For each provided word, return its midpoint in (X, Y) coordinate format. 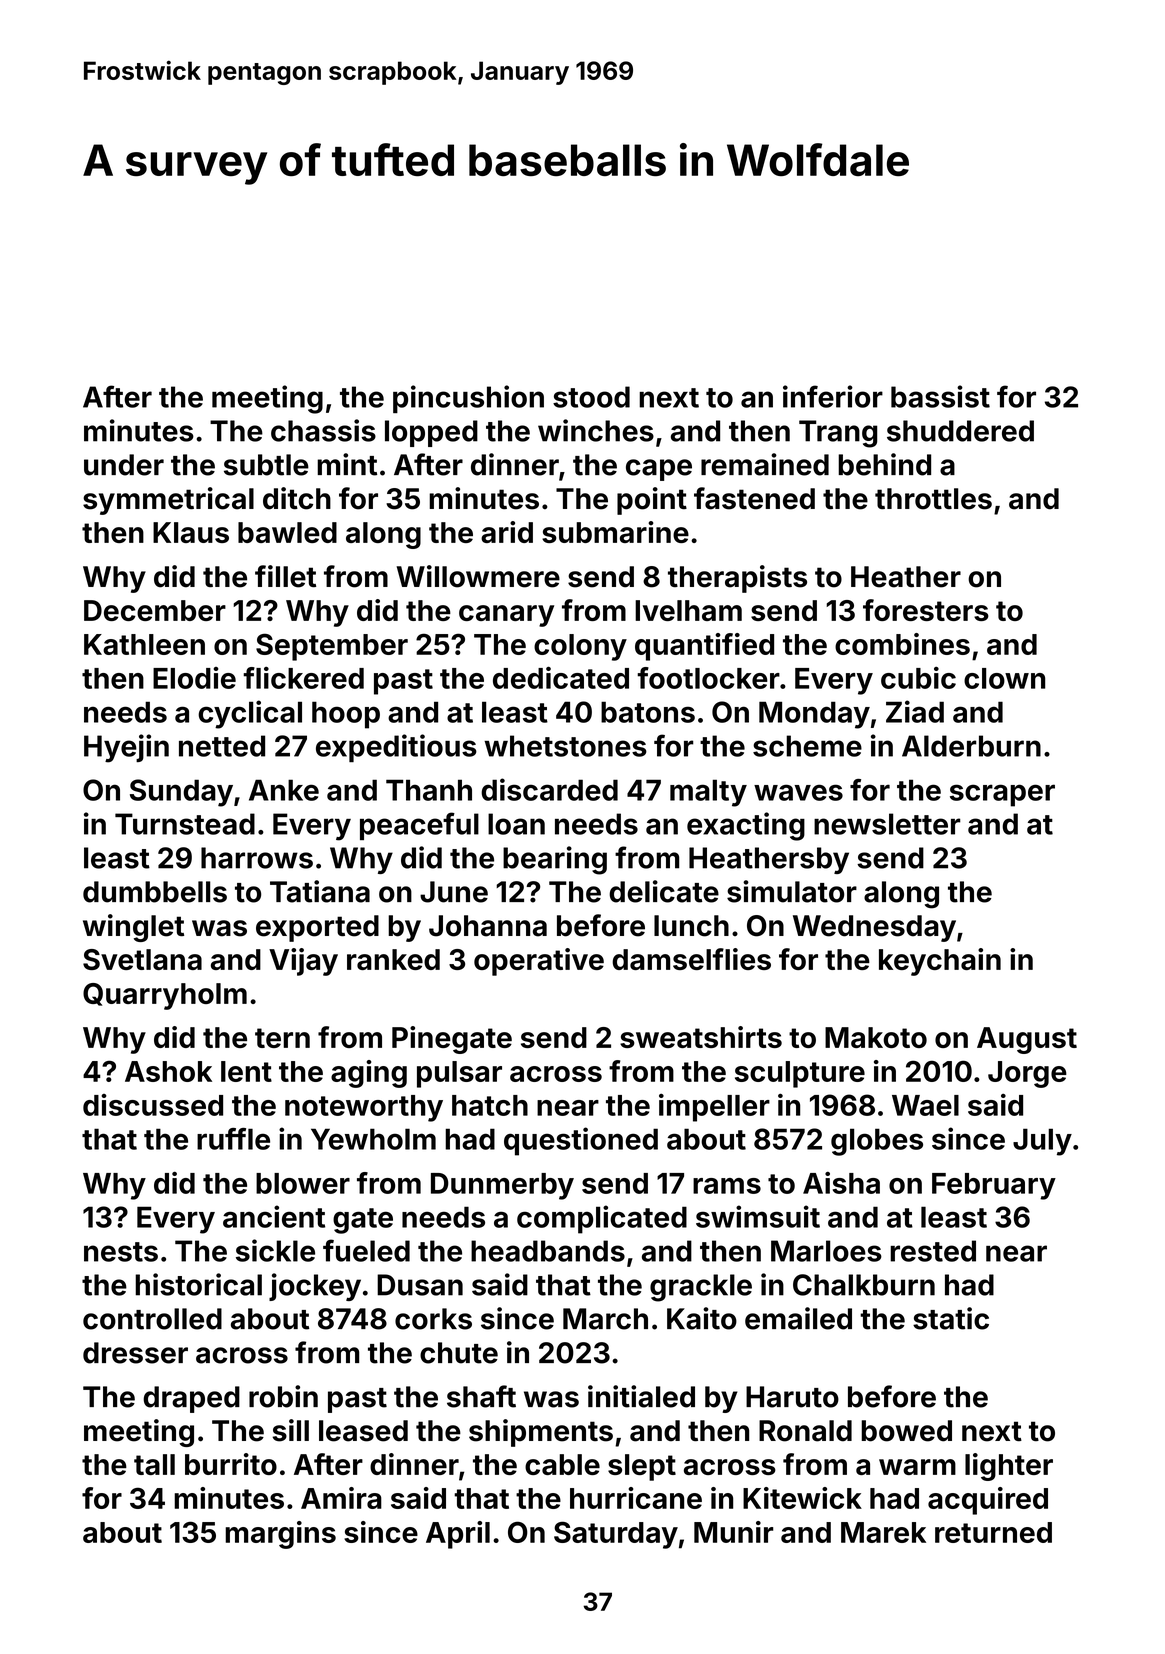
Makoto (876, 1037)
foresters (926, 610)
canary (506, 616)
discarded (549, 789)
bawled (287, 532)
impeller (714, 1108)
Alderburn (971, 746)
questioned (581, 1141)
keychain (940, 962)
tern (282, 1038)
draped (191, 1399)
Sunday (181, 793)
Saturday (616, 1535)
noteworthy (364, 1108)
